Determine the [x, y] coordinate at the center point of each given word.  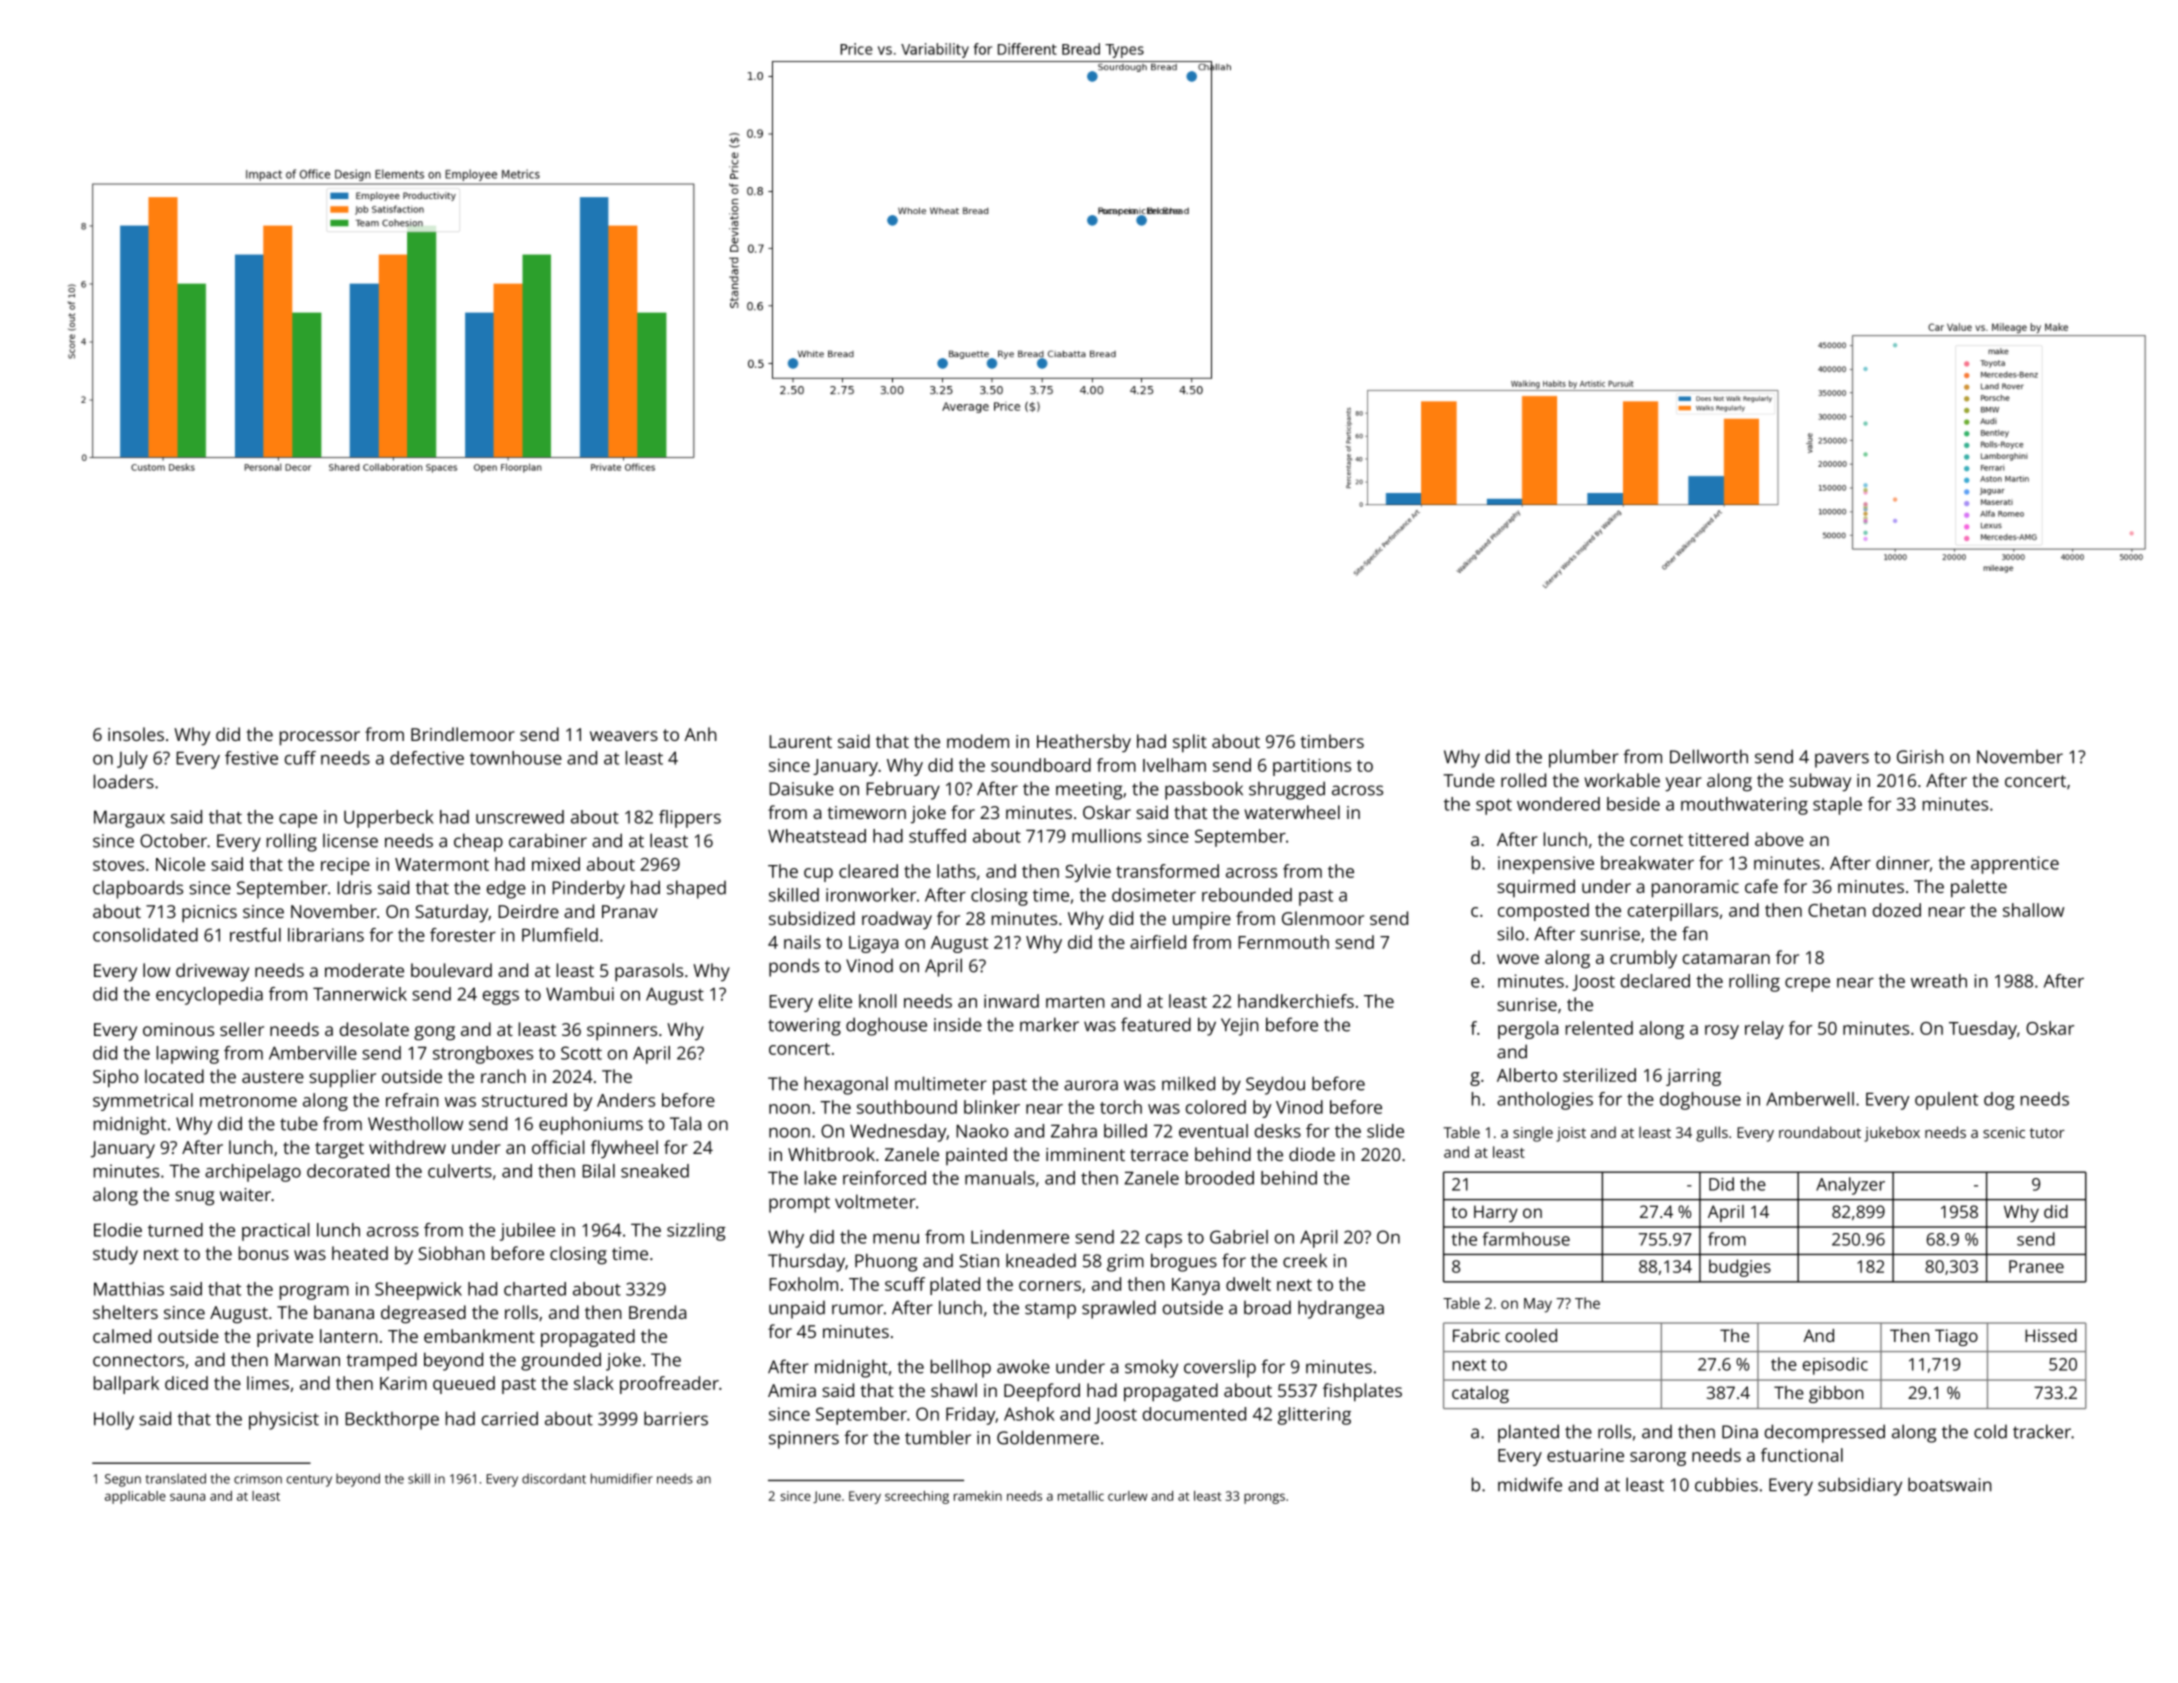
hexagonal [846, 1085]
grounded [561, 1361]
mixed [556, 864]
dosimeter [1154, 895]
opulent [1946, 1101]
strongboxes [483, 1055]
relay [1764, 1030]
